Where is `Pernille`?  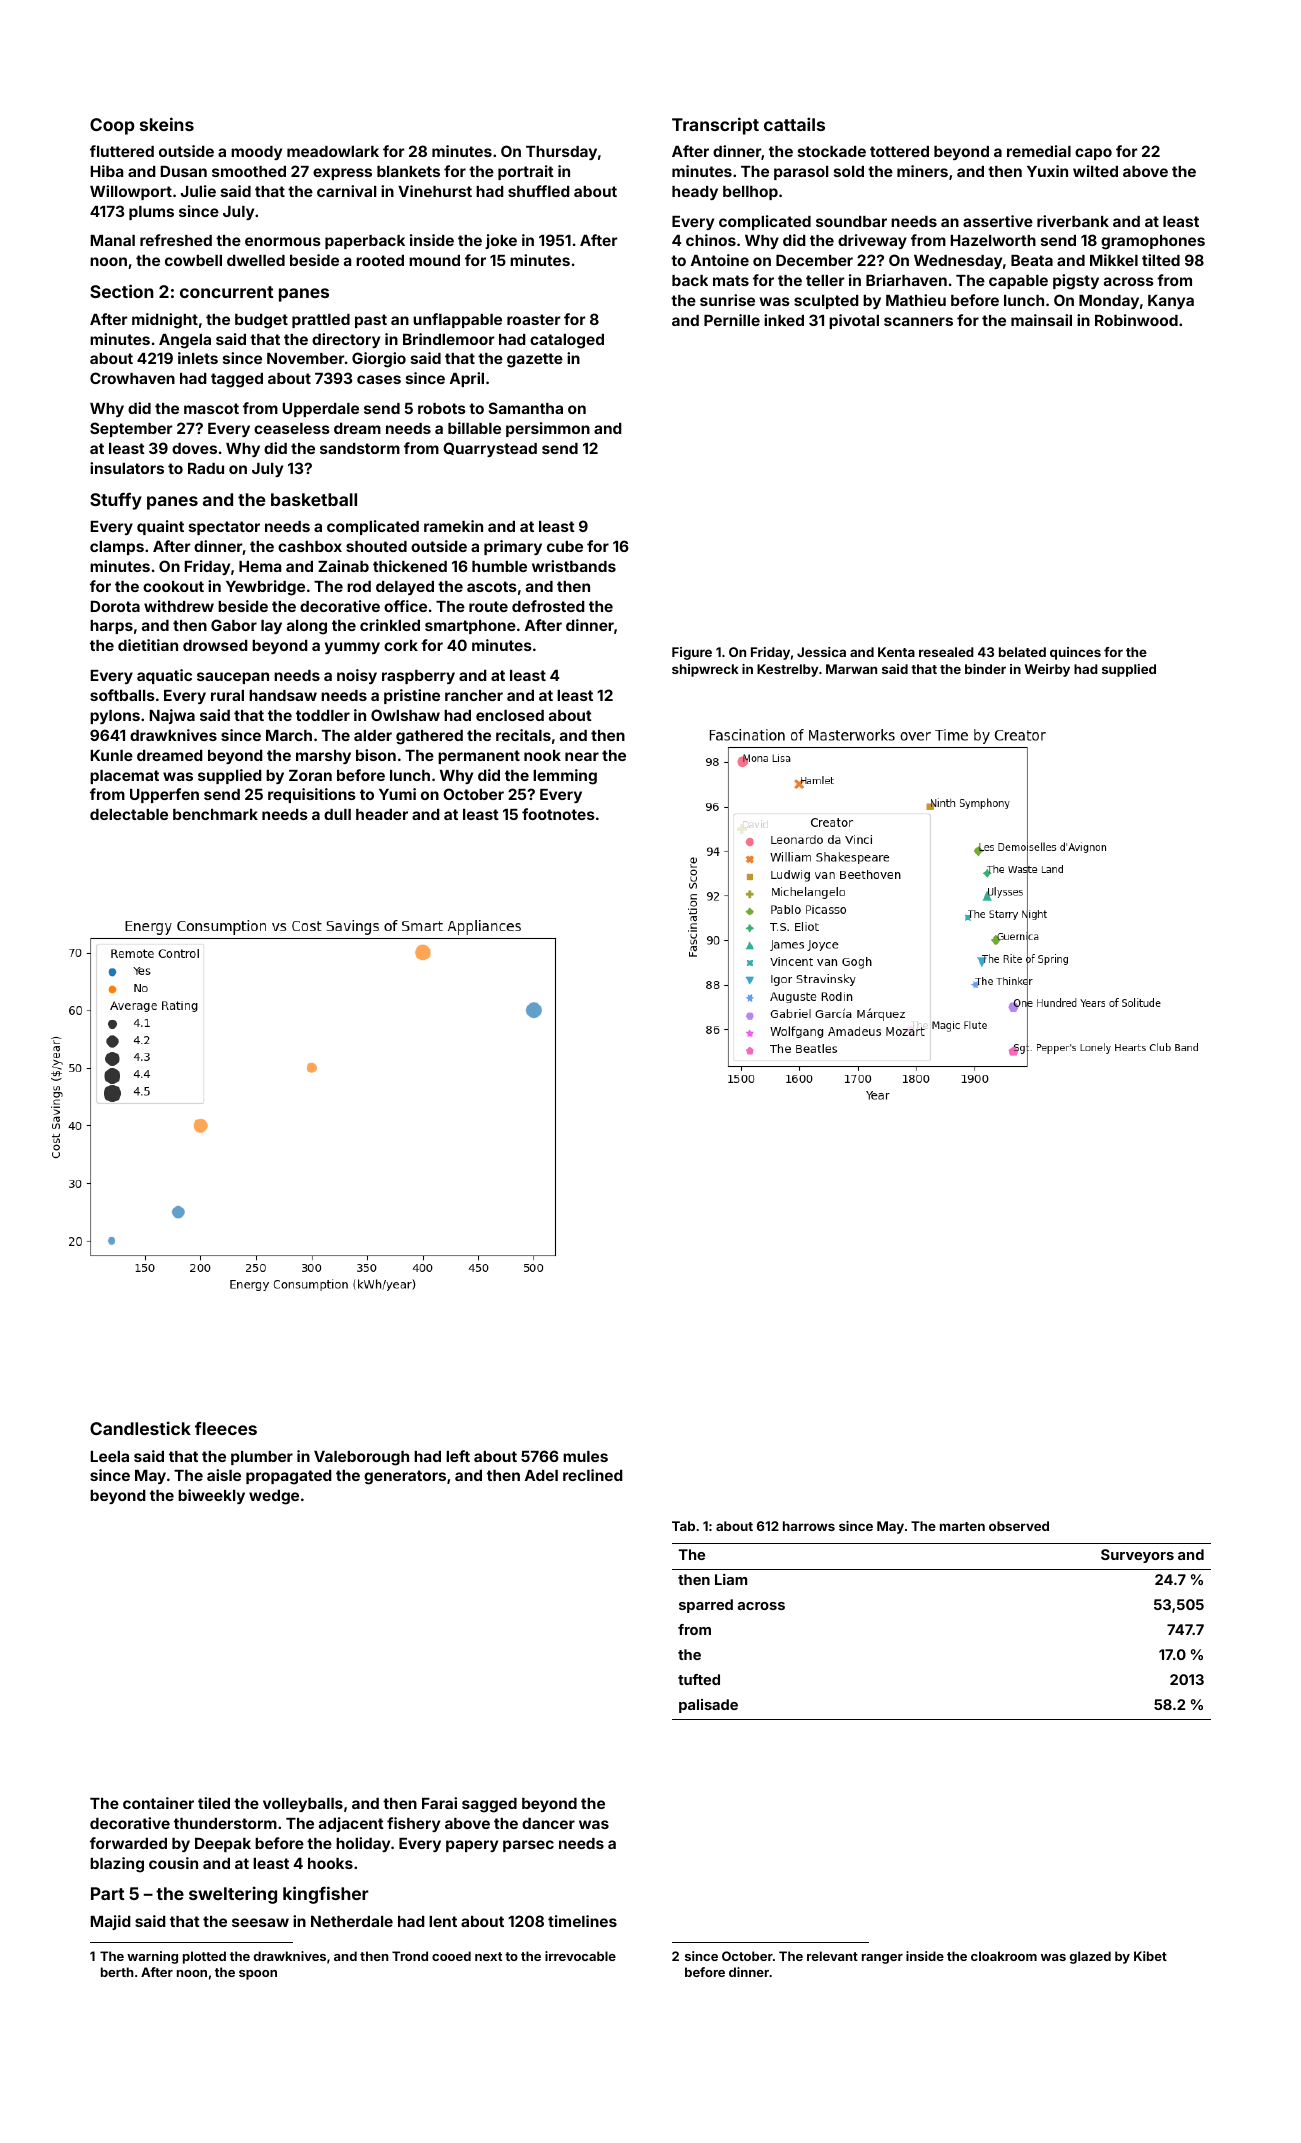
Pernille is located at coordinates (732, 320).
